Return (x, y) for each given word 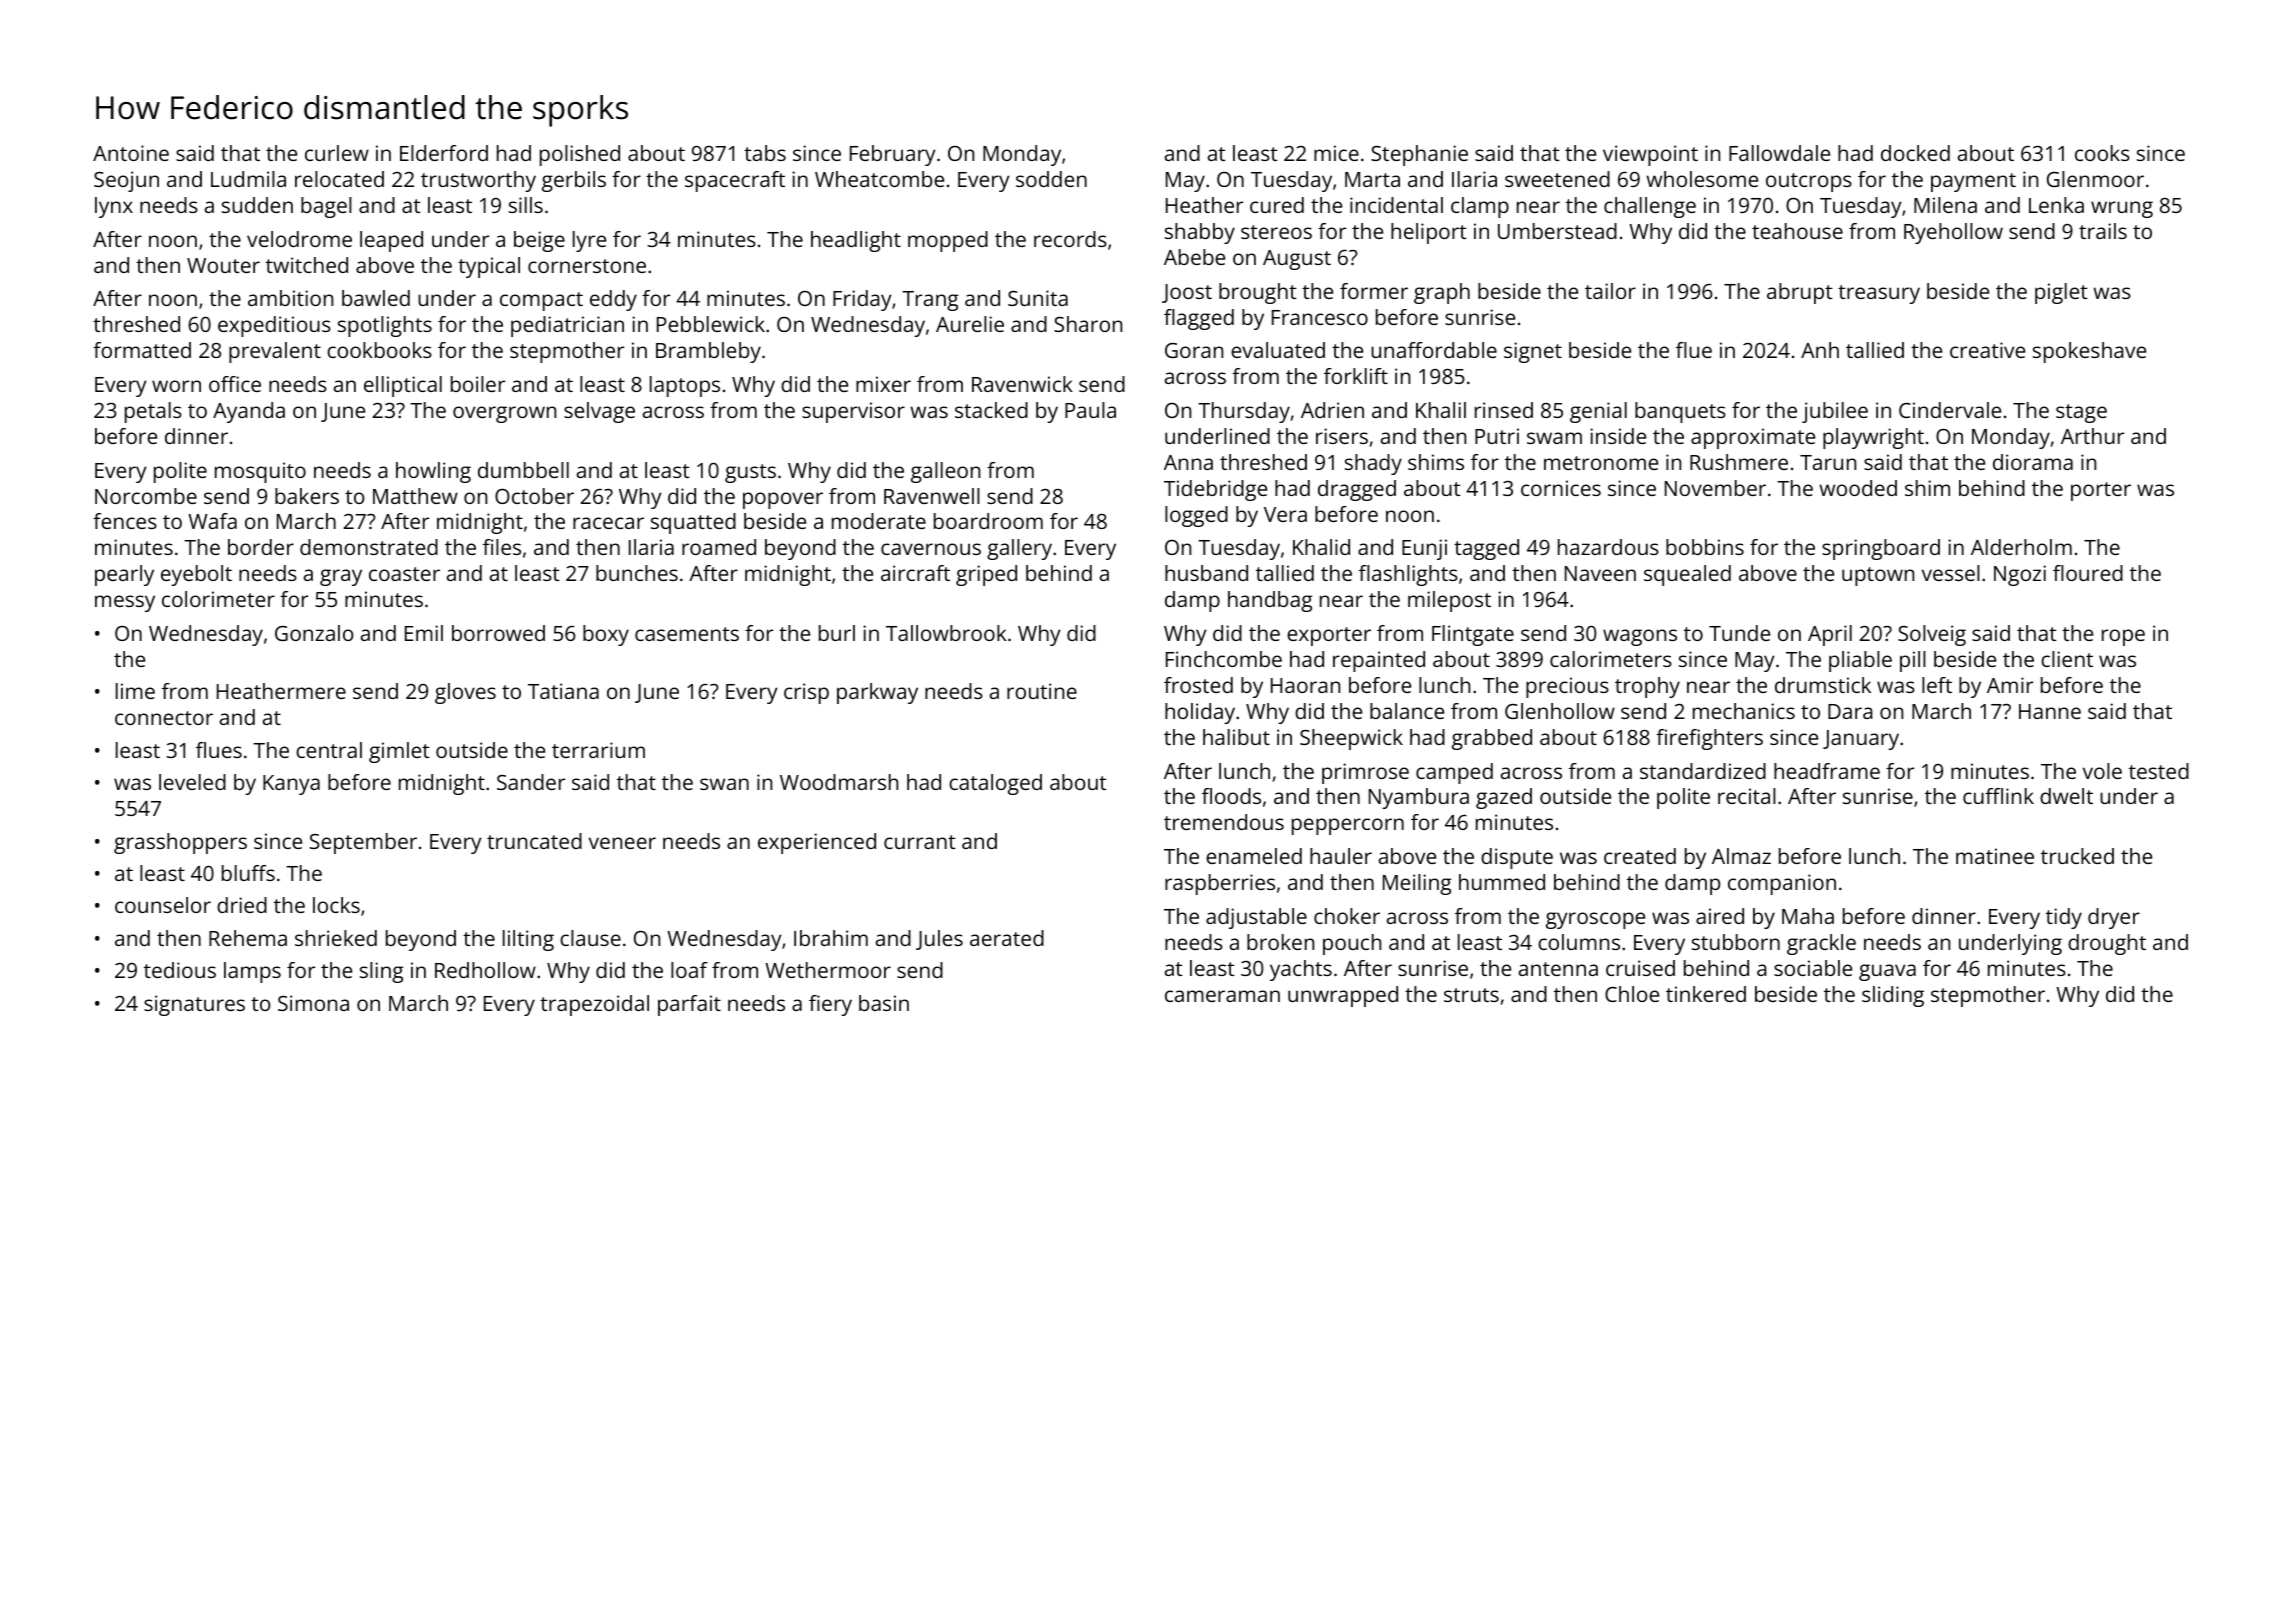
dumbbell (523, 470)
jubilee (1835, 412)
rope (2123, 637)
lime (135, 691)
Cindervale (1950, 410)
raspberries (1220, 884)
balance (1407, 711)
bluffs (248, 873)
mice (1336, 153)
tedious (180, 970)
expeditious (274, 326)
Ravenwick (1022, 384)
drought (2107, 944)
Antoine (131, 153)
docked (1915, 153)
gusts (750, 473)
